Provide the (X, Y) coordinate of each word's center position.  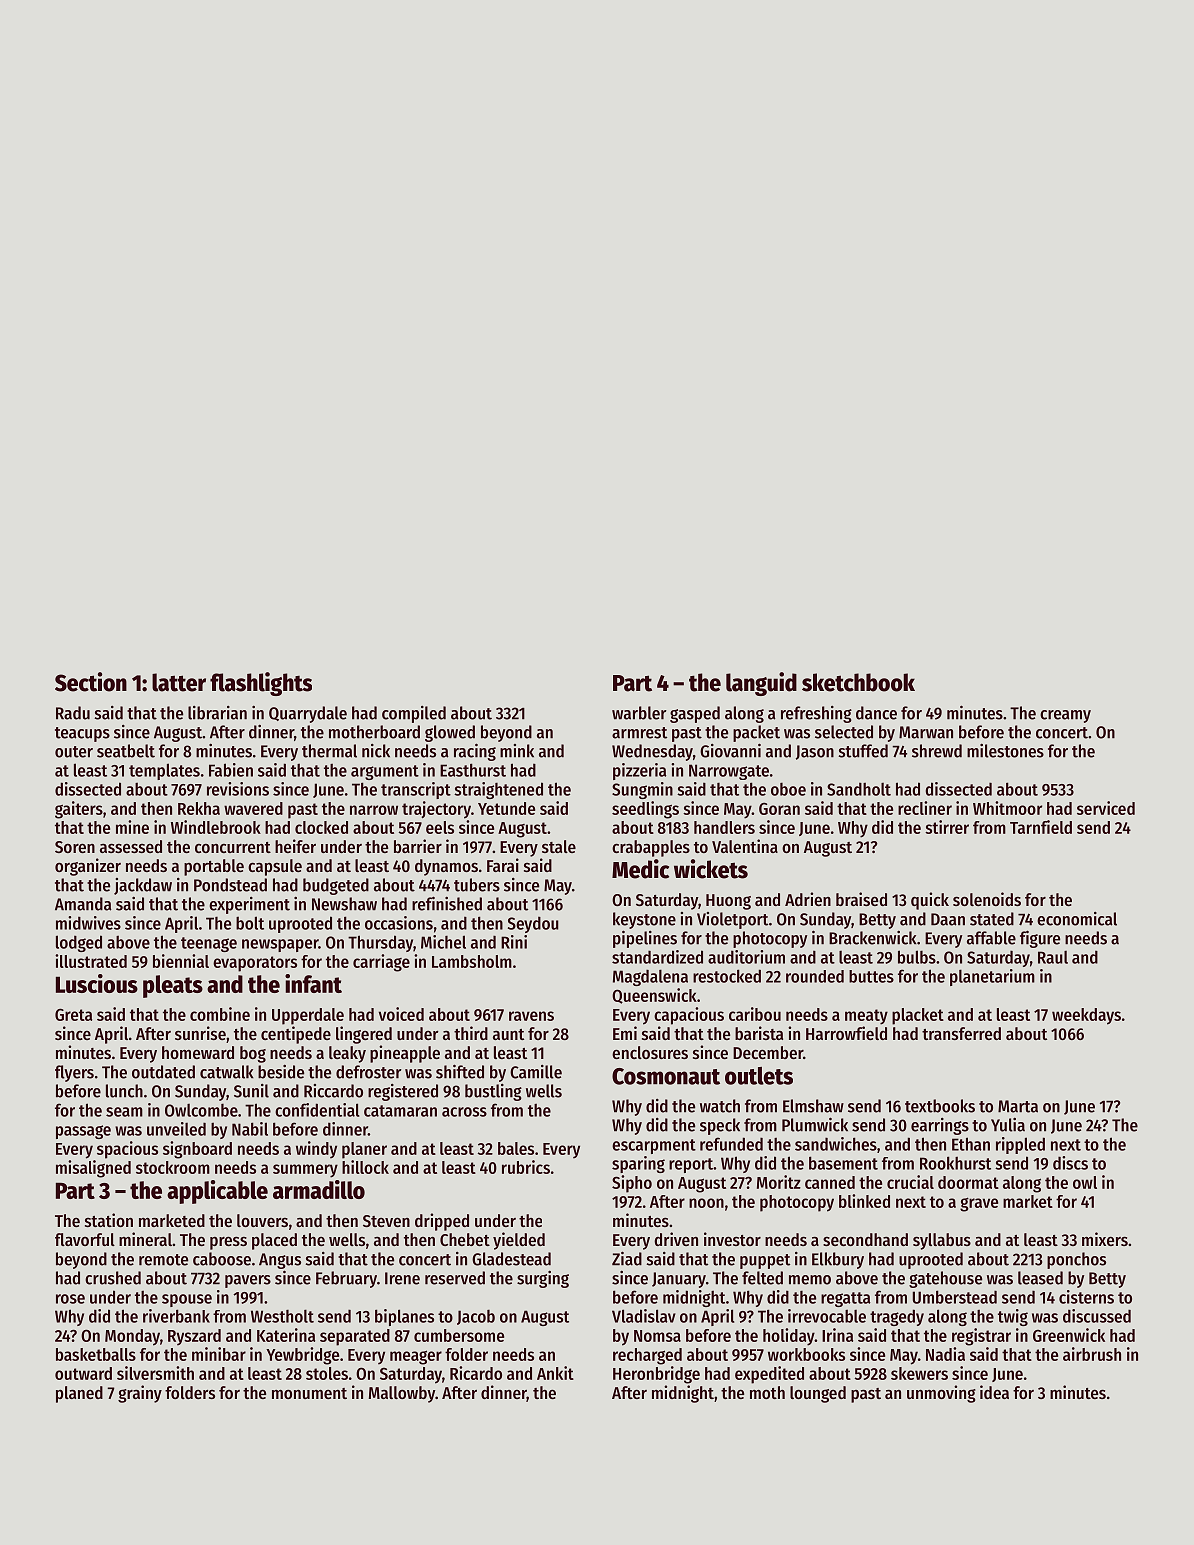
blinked (864, 1201)
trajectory (436, 810)
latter (179, 682)
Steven (386, 1221)
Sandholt (859, 789)
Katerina (286, 1335)
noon (706, 1203)
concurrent (233, 847)
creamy (1065, 716)
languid (761, 684)
